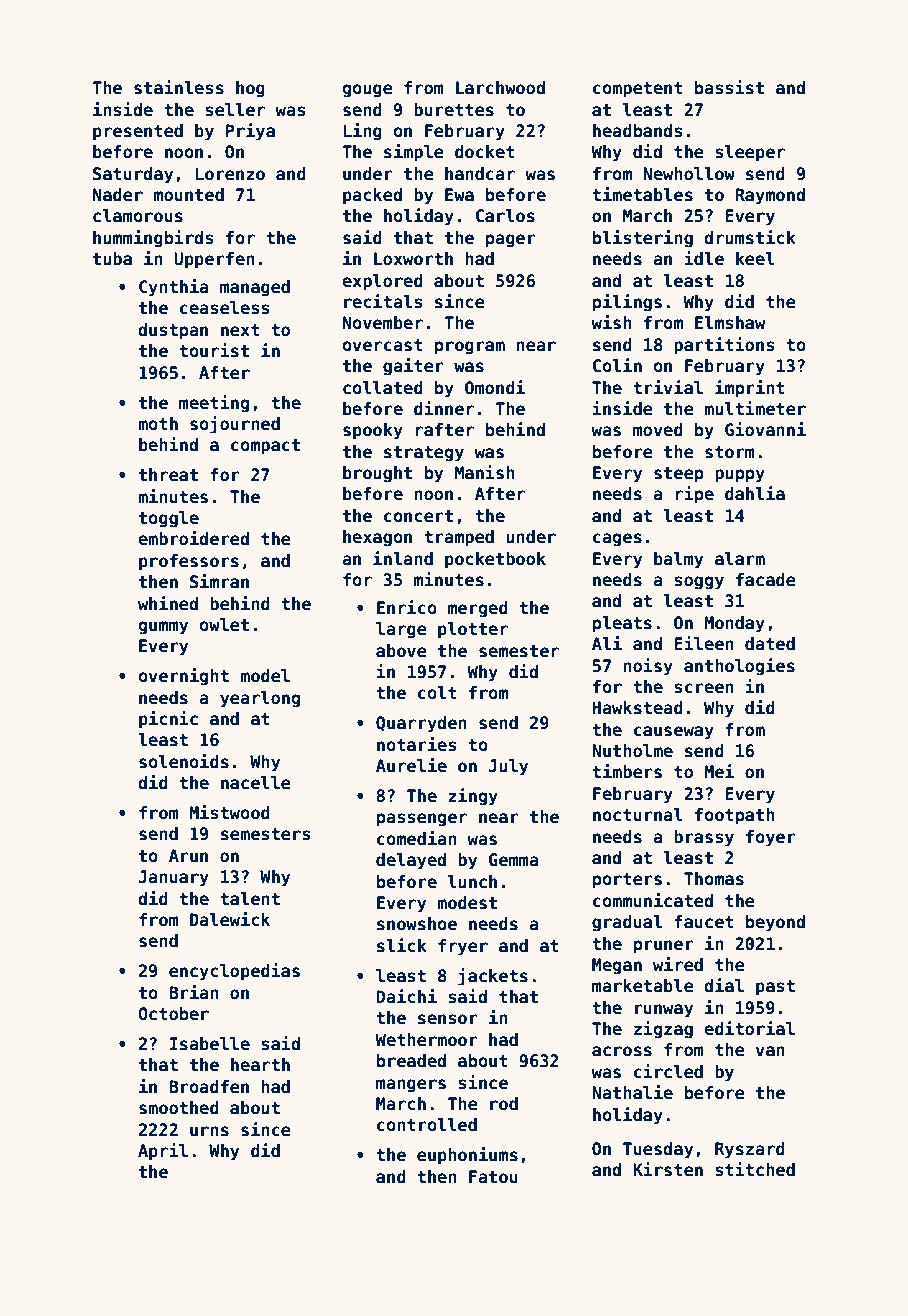  What do you see at coordinates (766, 580) in the screenshot?
I see `facade` at bounding box center [766, 580].
